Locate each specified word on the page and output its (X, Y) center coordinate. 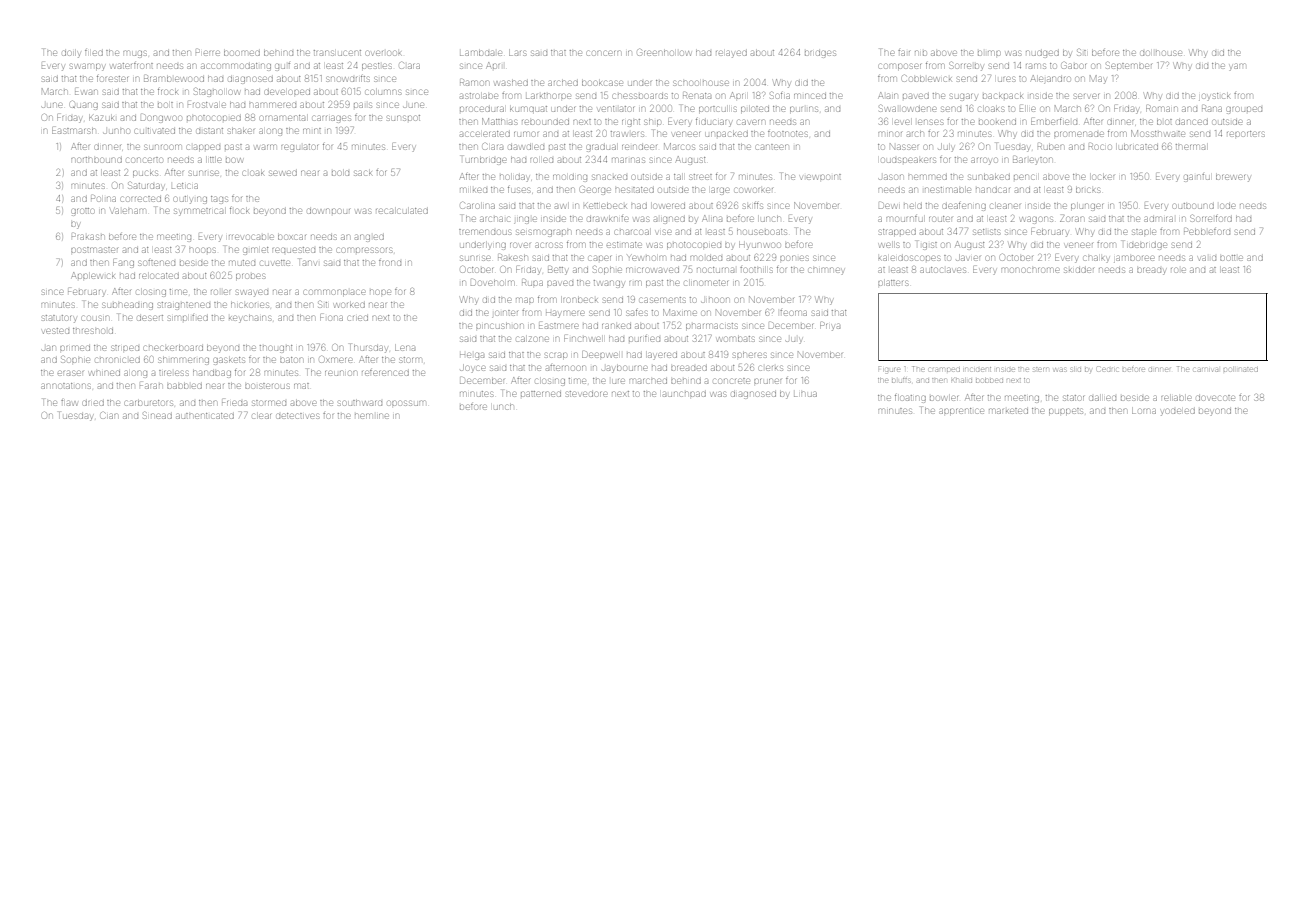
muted (242, 263)
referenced (385, 373)
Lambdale (481, 53)
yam (1237, 67)
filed (94, 53)
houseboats (762, 232)
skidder (1079, 270)
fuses (519, 190)
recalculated (402, 211)
